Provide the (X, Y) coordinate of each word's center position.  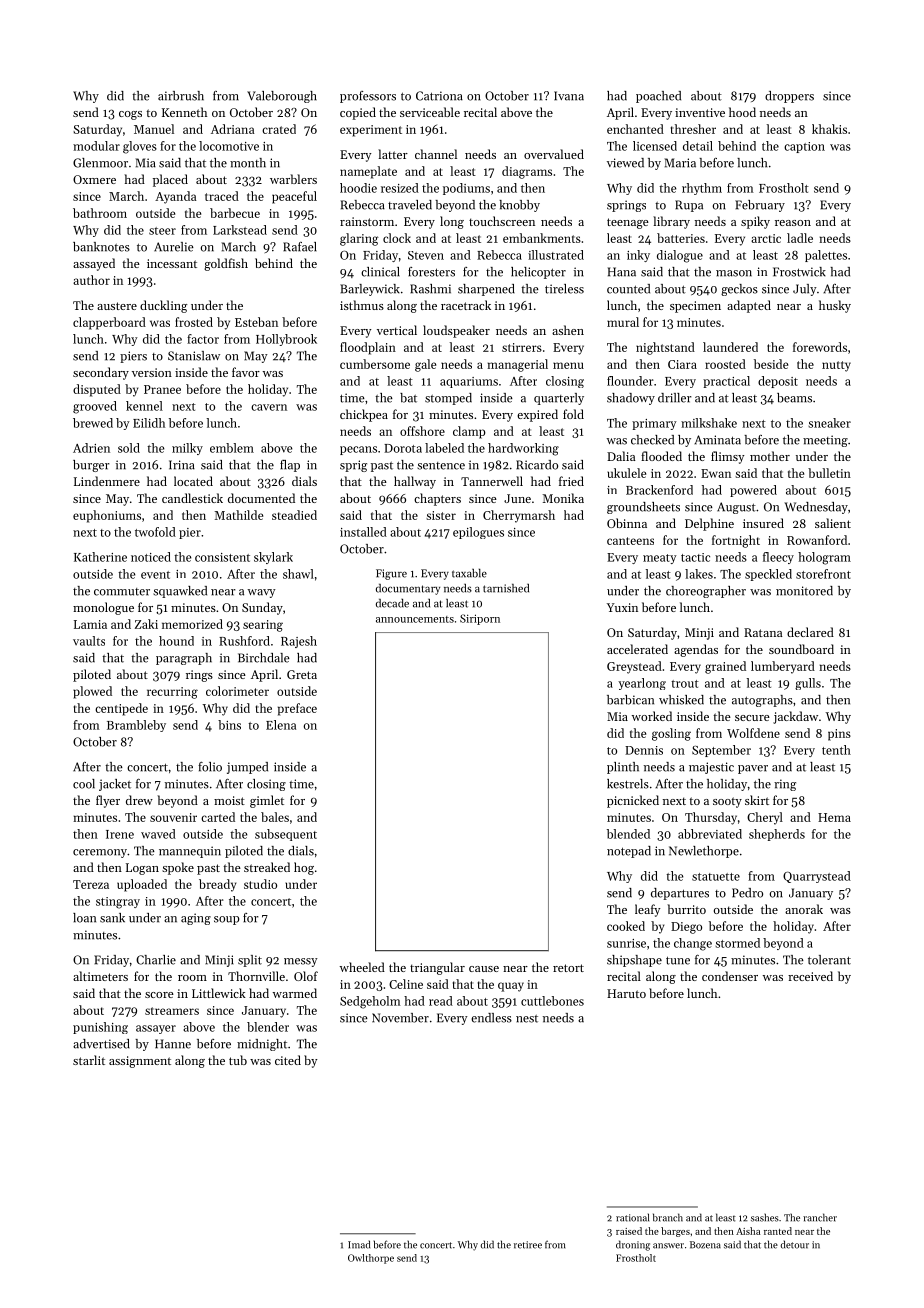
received (810, 976)
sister (441, 515)
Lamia (90, 624)
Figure (391, 574)
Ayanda (175, 197)
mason (734, 273)
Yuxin (622, 607)
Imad (359, 1244)
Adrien (91, 448)
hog (304, 868)
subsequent (286, 835)
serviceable (430, 112)
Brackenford (659, 490)
